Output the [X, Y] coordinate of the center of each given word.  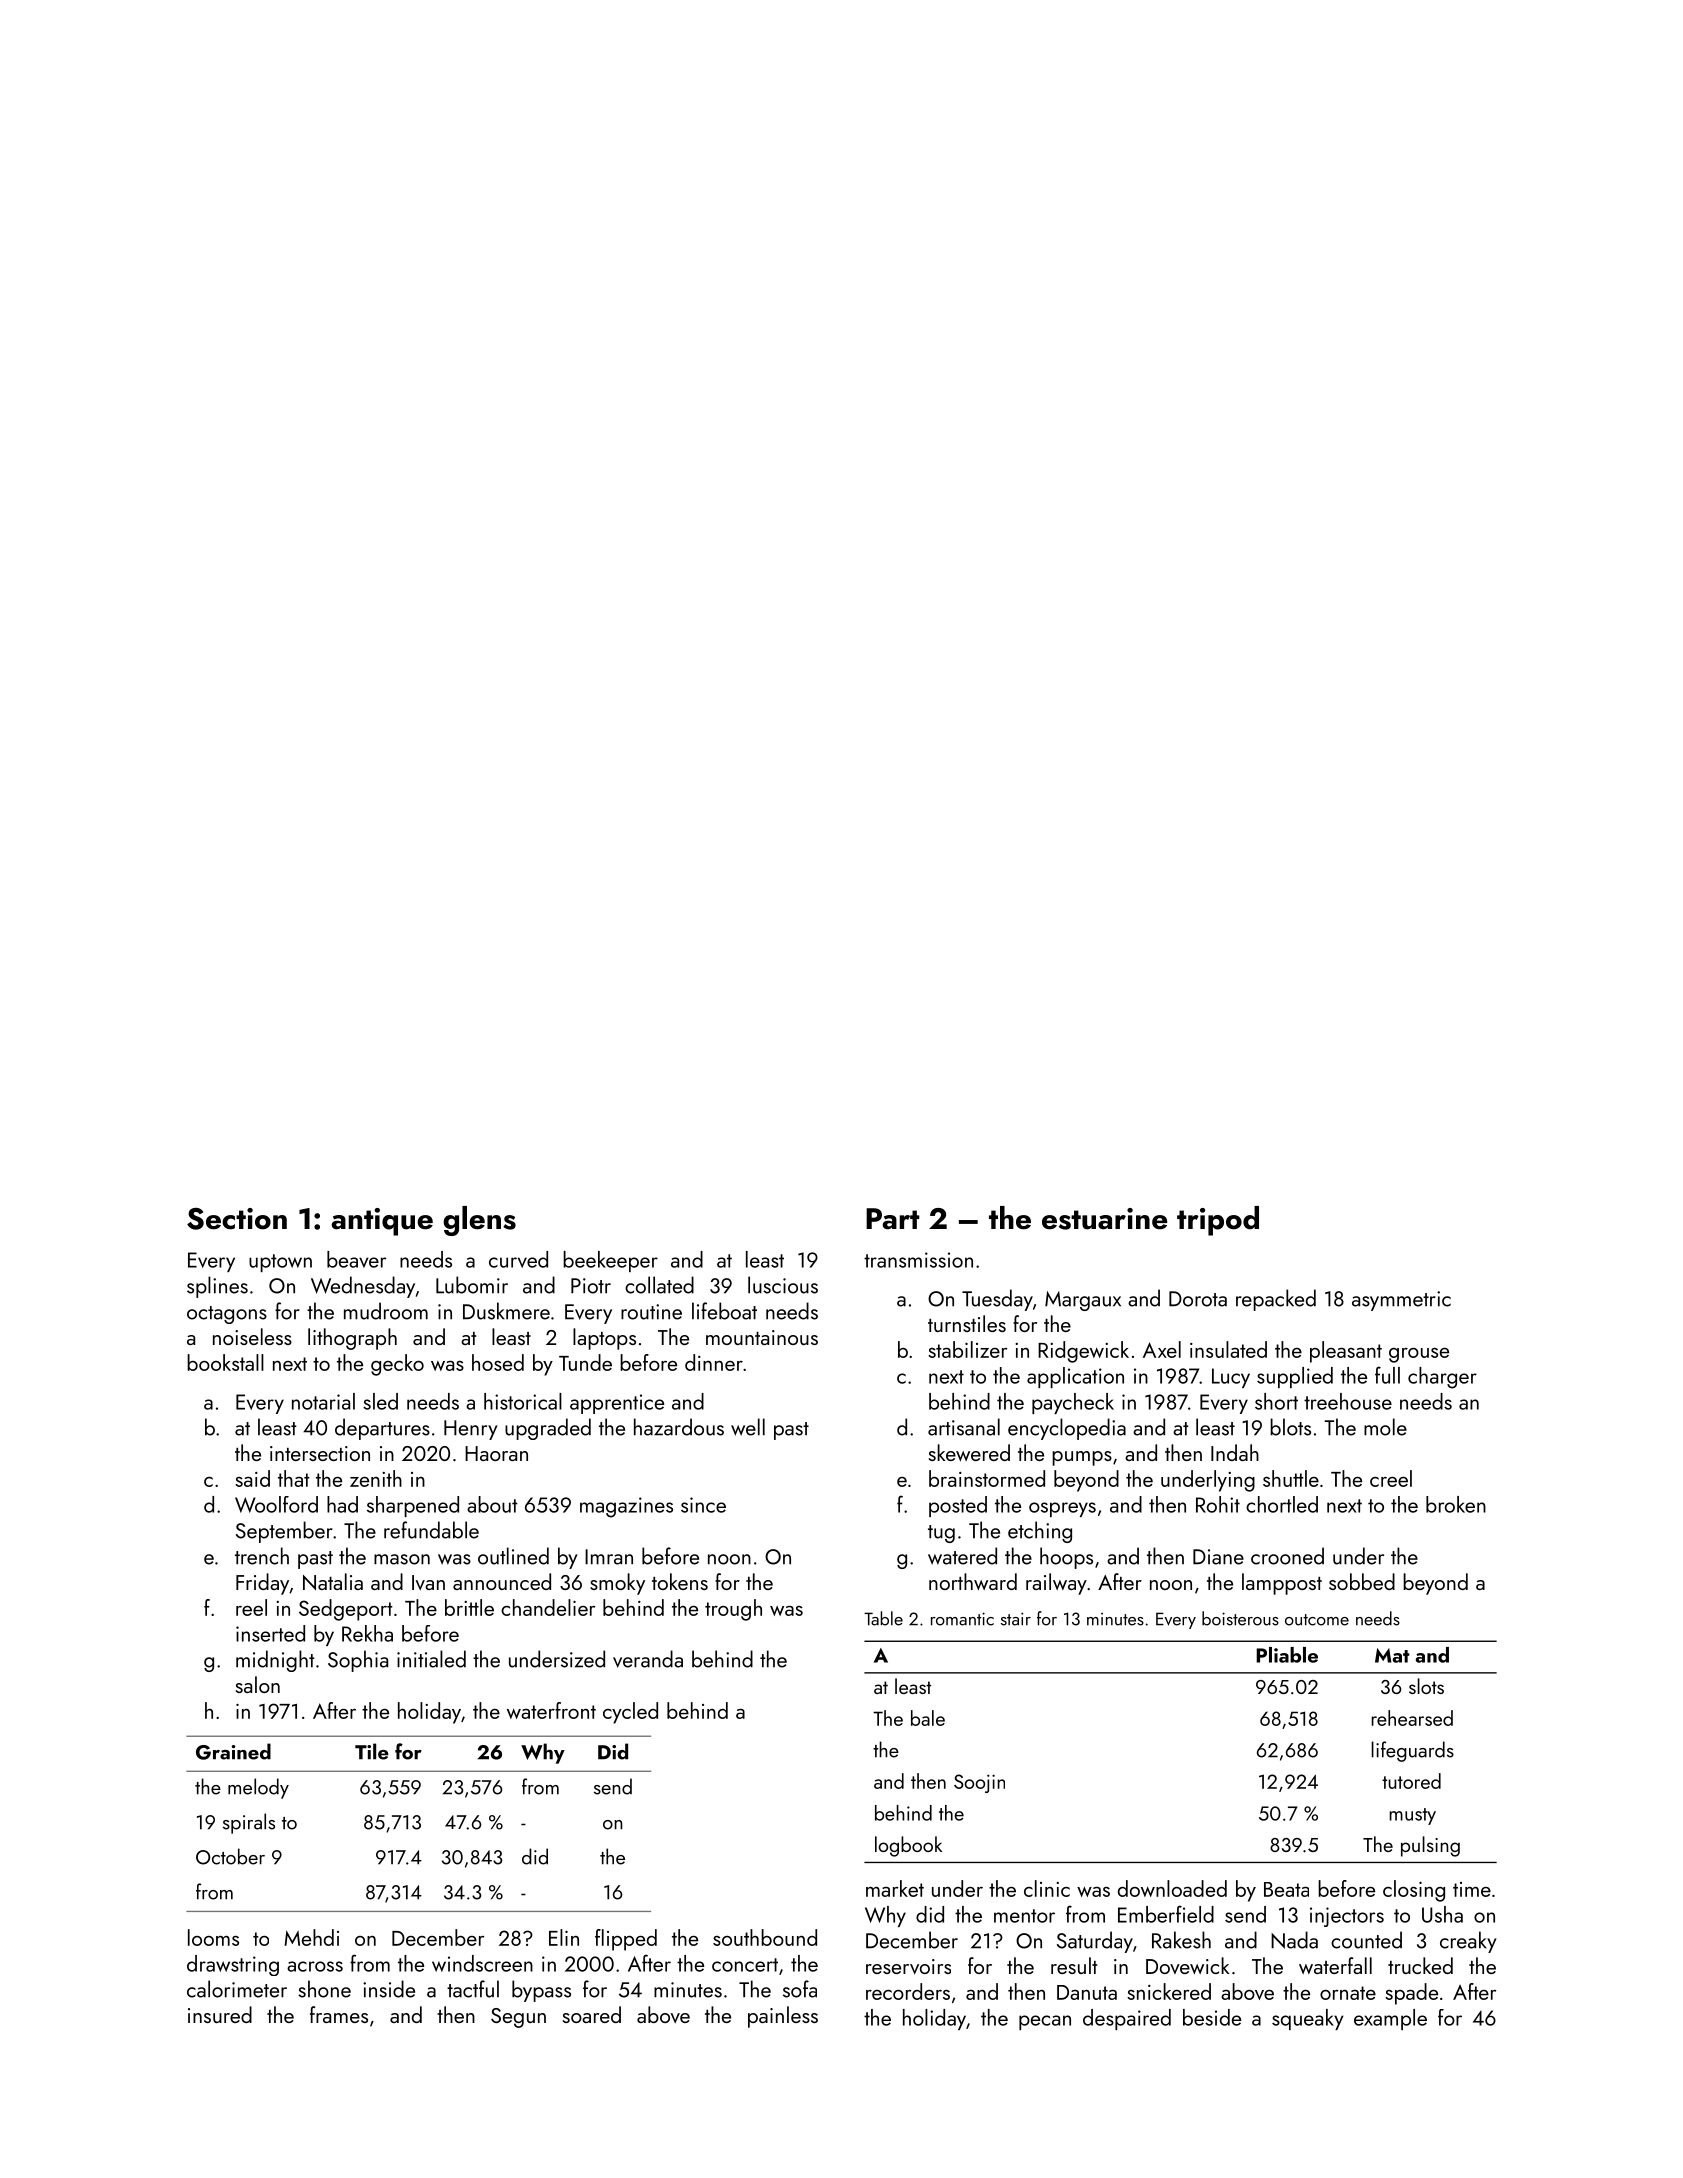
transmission [918, 1260]
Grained [233, 1751]
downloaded [1172, 1888]
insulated [1228, 1349]
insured [220, 2014]
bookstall [225, 1362]
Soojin [979, 1783]
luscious [783, 1285]
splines [217, 1287]
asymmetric [1401, 1301]
